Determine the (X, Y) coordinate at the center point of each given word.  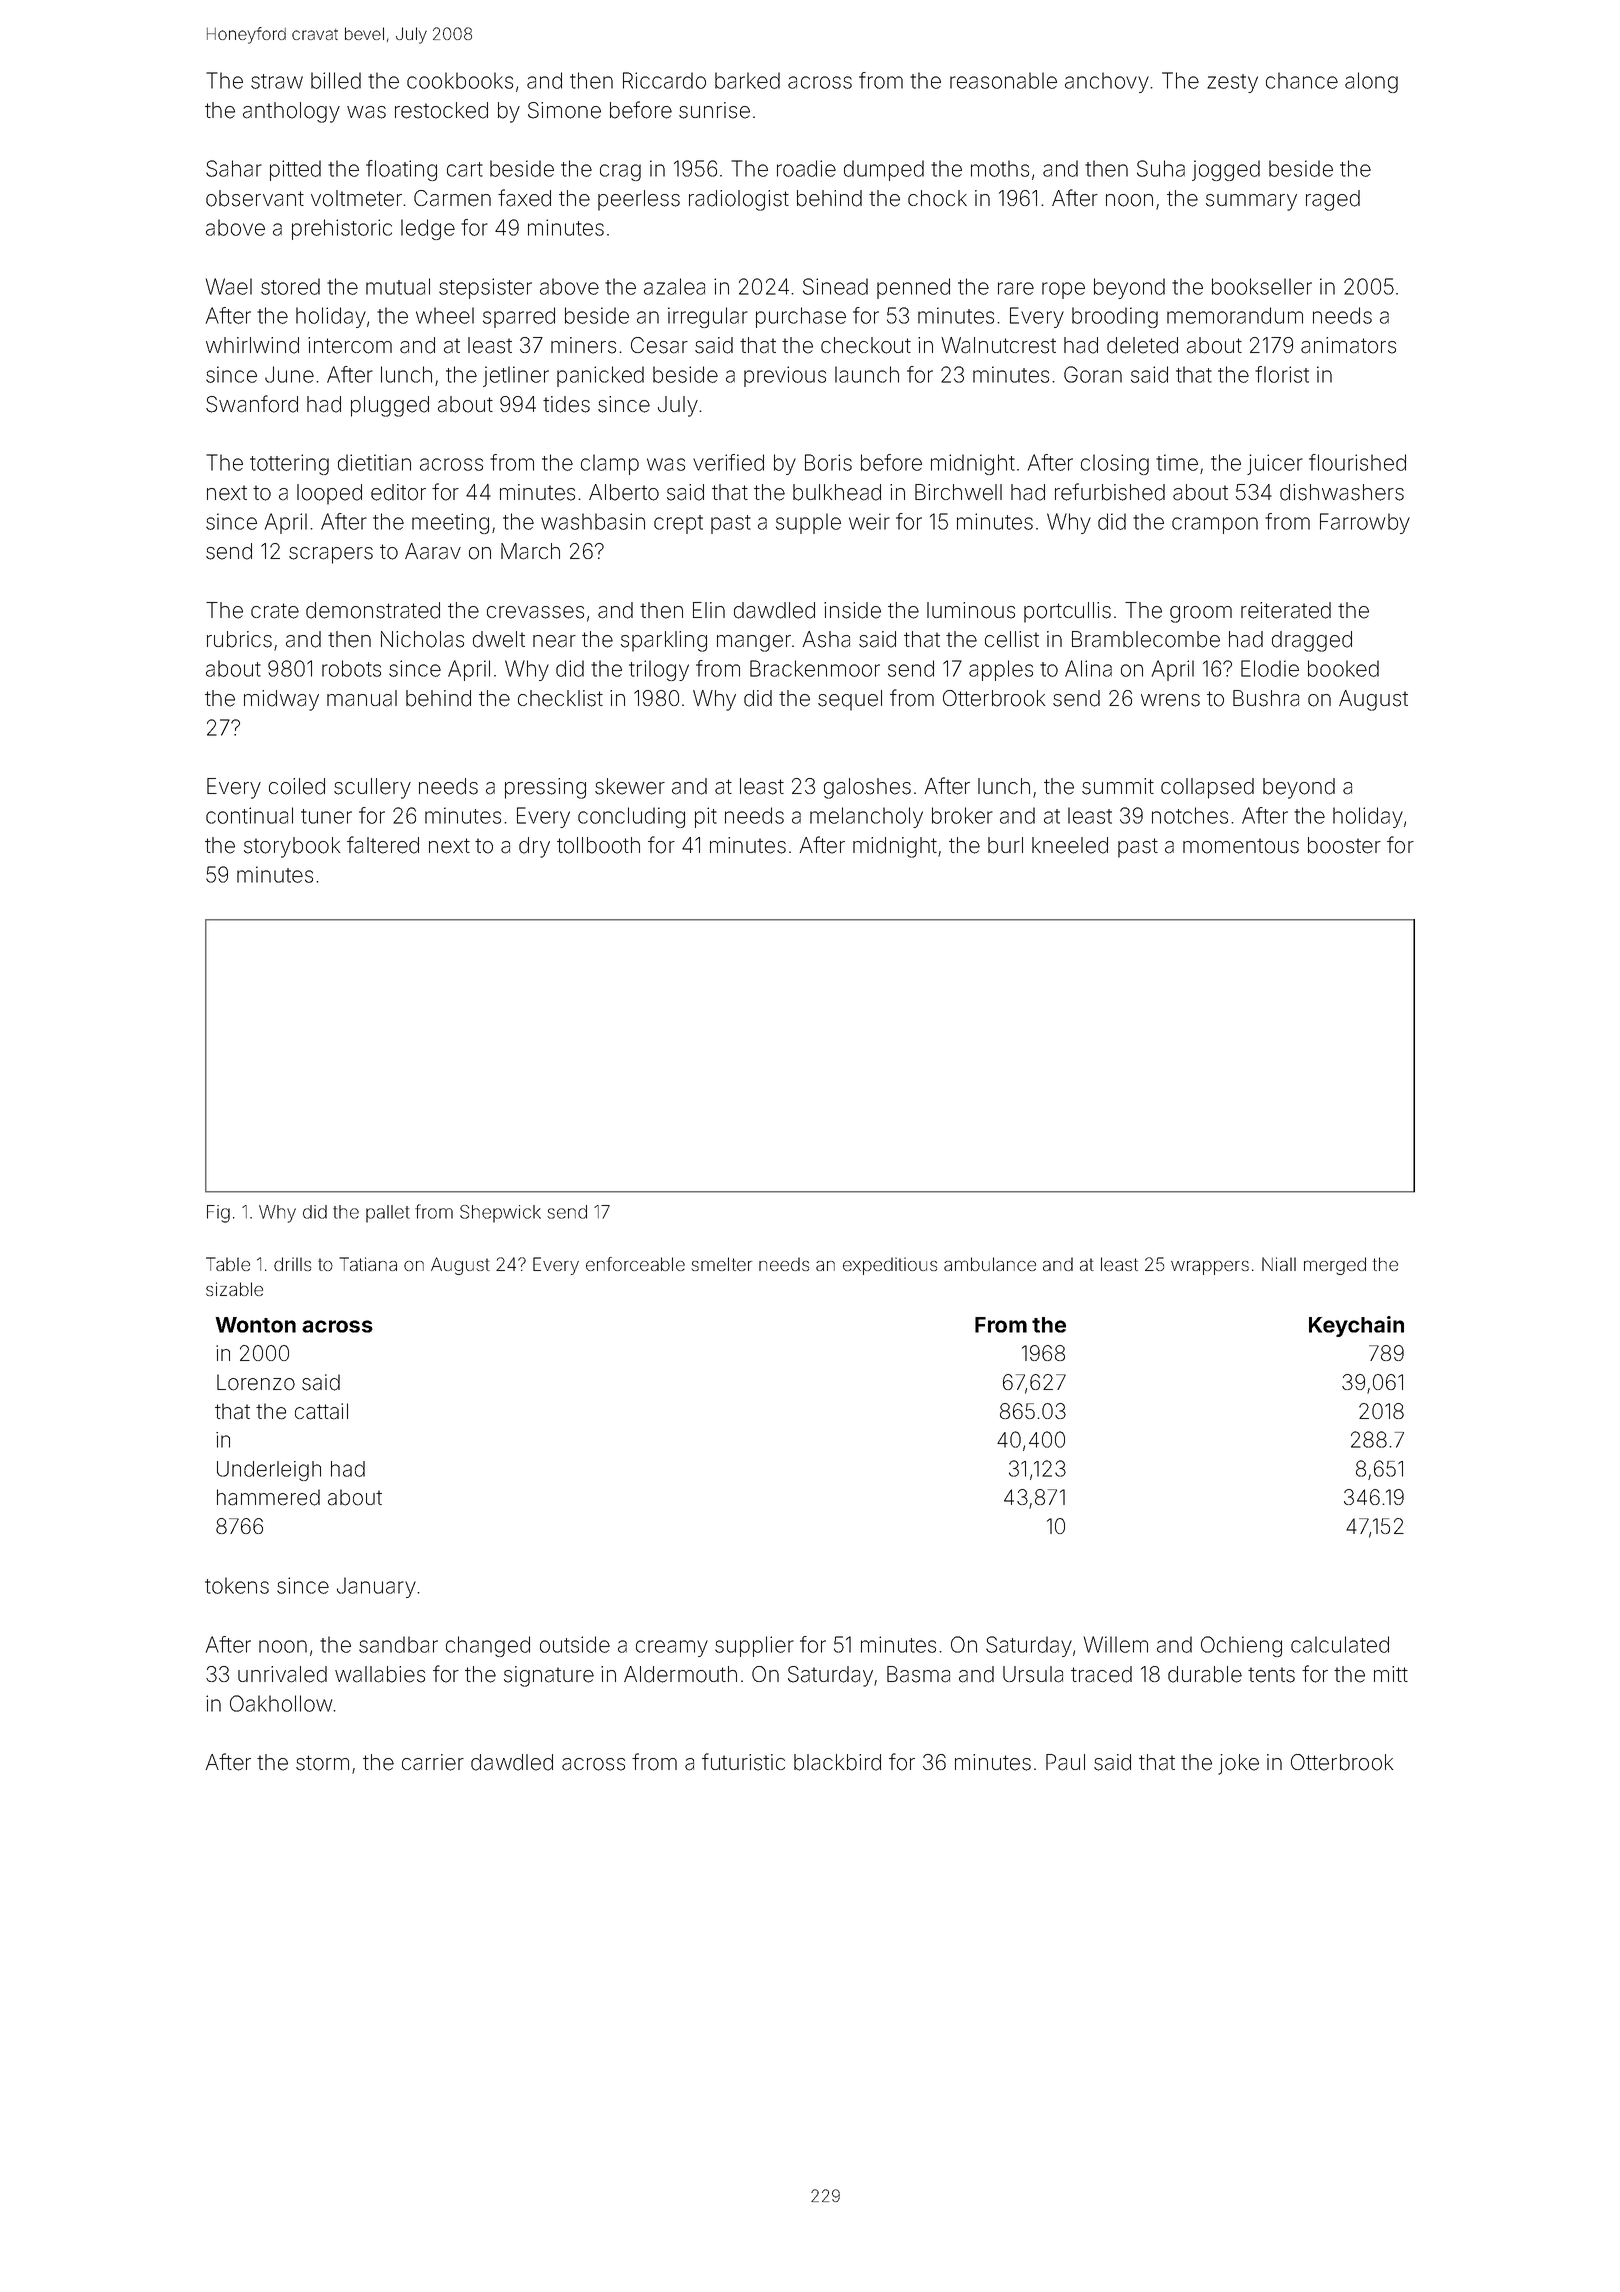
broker (962, 815)
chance (1302, 80)
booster (1344, 845)
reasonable (1003, 80)
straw (277, 81)
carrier (433, 1762)
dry (534, 847)
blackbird (837, 1762)
